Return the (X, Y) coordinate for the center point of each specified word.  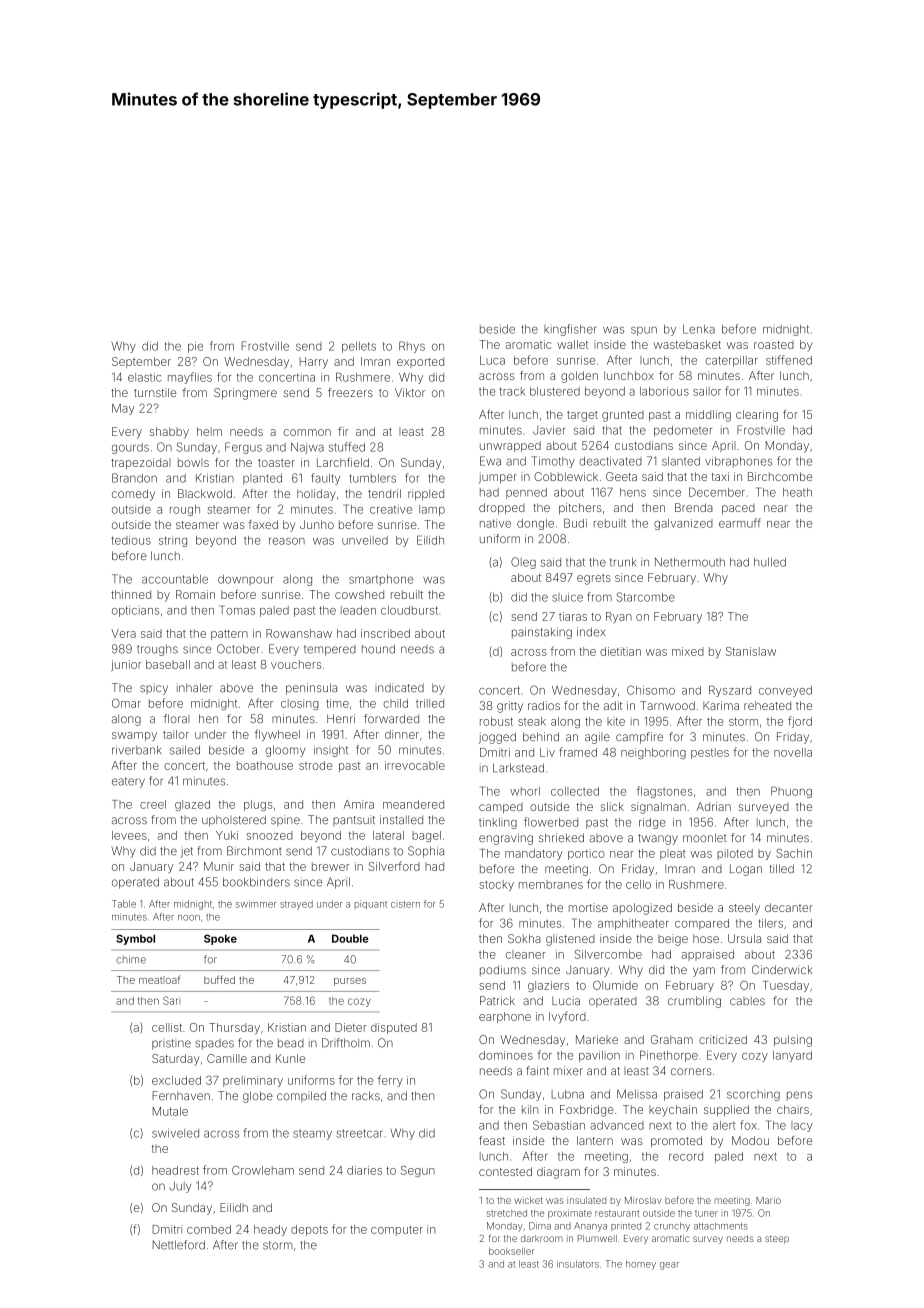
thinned (131, 594)
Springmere (245, 394)
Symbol (135, 939)
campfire (639, 738)
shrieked (561, 837)
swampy (134, 736)
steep (777, 1239)
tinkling (498, 823)
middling (708, 416)
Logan (746, 870)
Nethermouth (690, 562)
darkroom (542, 1238)
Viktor (410, 392)
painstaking (542, 633)
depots (309, 1230)
